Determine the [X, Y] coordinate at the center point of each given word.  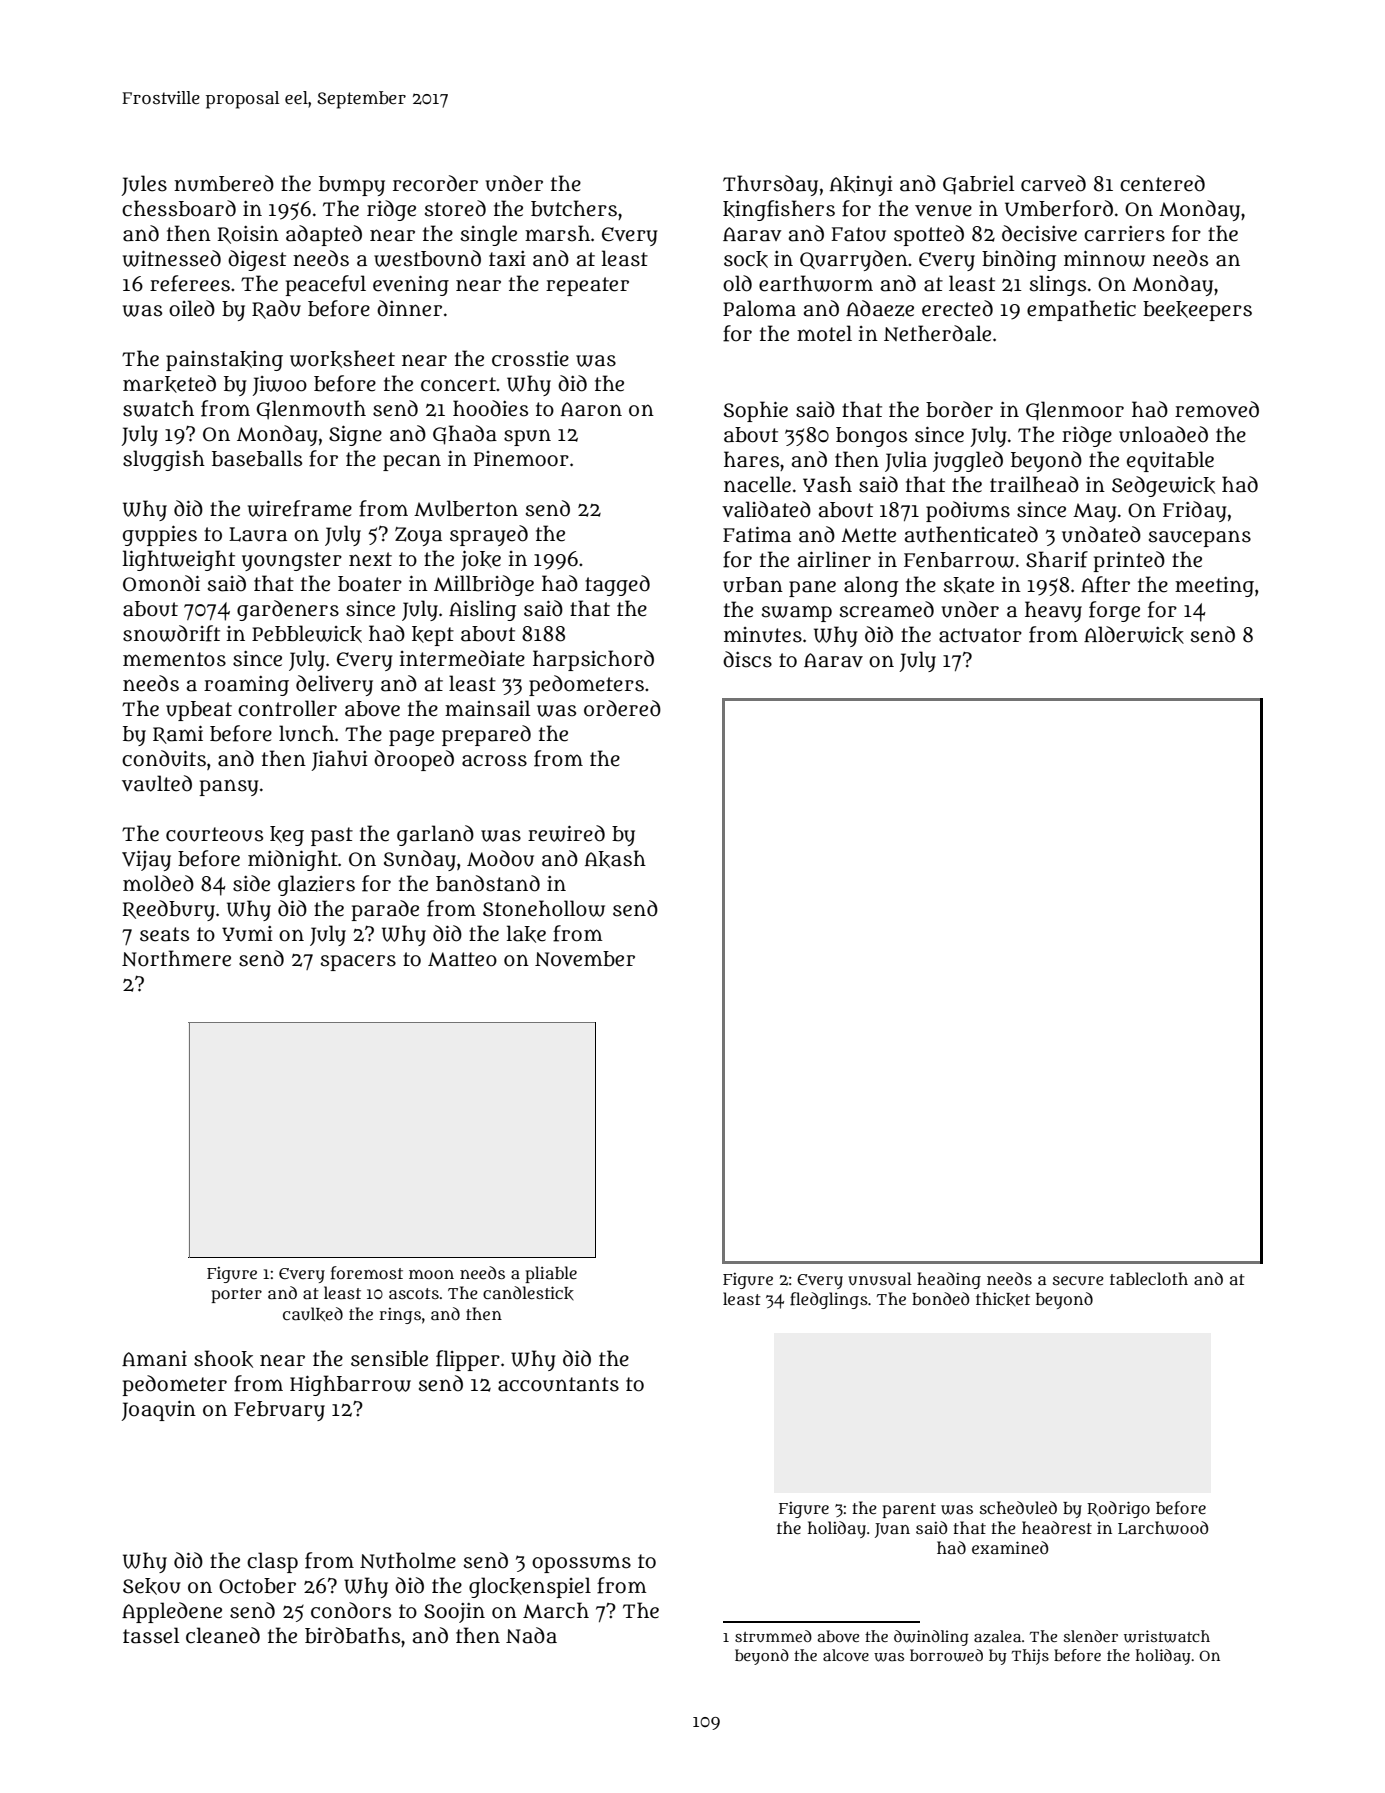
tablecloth [1149, 1278]
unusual [880, 1278]
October [257, 1586]
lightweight [179, 560]
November [585, 959]
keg [287, 836]
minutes [763, 635]
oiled [192, 308]
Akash [615, 859]
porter [236, 1295]
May [1095, 512]
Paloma [759, 308]
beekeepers [1197, 311]
